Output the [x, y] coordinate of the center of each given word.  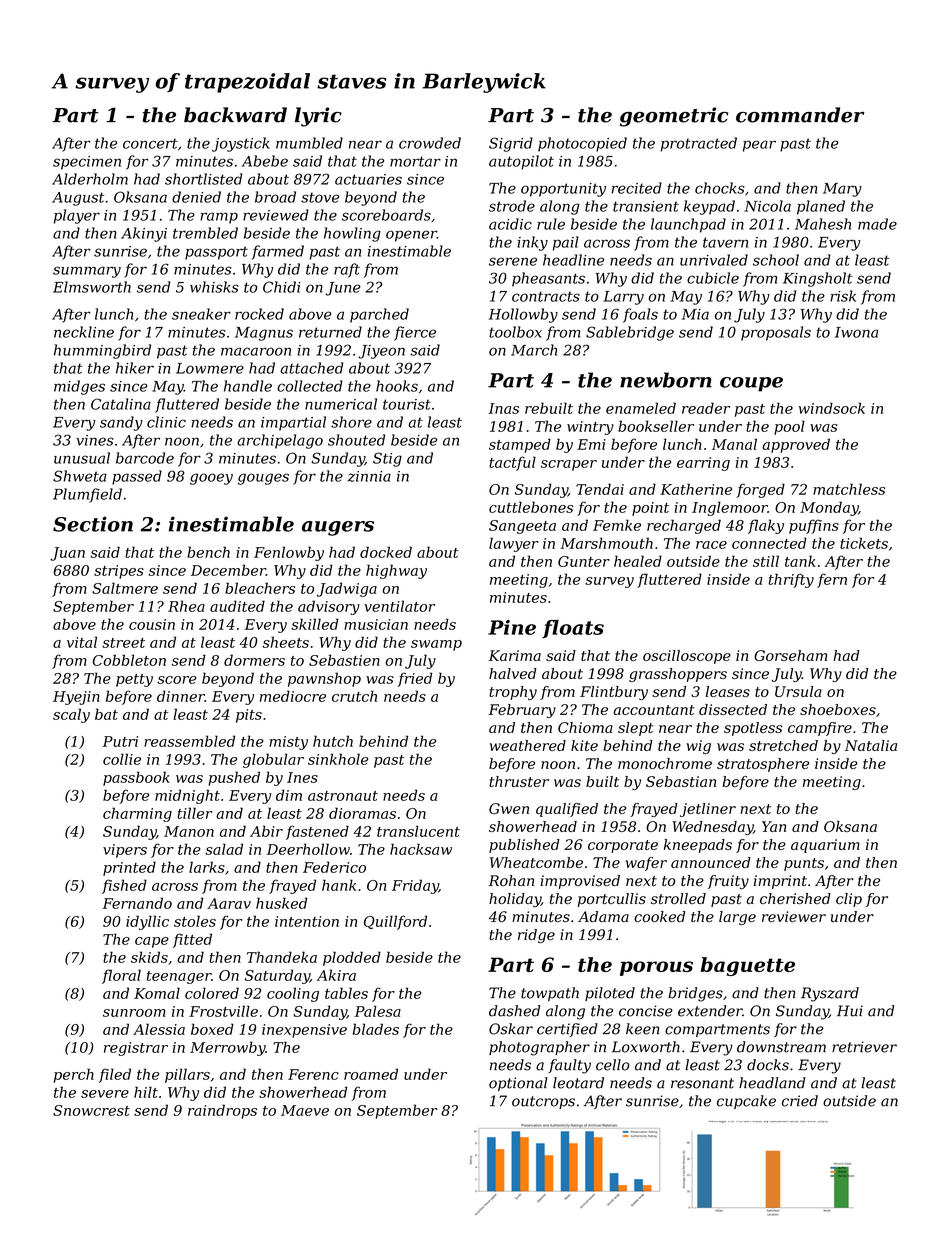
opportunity [563, 190]
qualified [567, 810]
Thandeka [282, 957]
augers [338, 528]
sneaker [201, 314]
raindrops [222, 1111]
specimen [87, 163]
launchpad [688, 225]
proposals [776, 333]
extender [710, 1011]
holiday [515, 900]
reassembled [189, 741]
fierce [415, 333]
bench [208, 552]
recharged [684, 526]
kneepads [698, 846]
